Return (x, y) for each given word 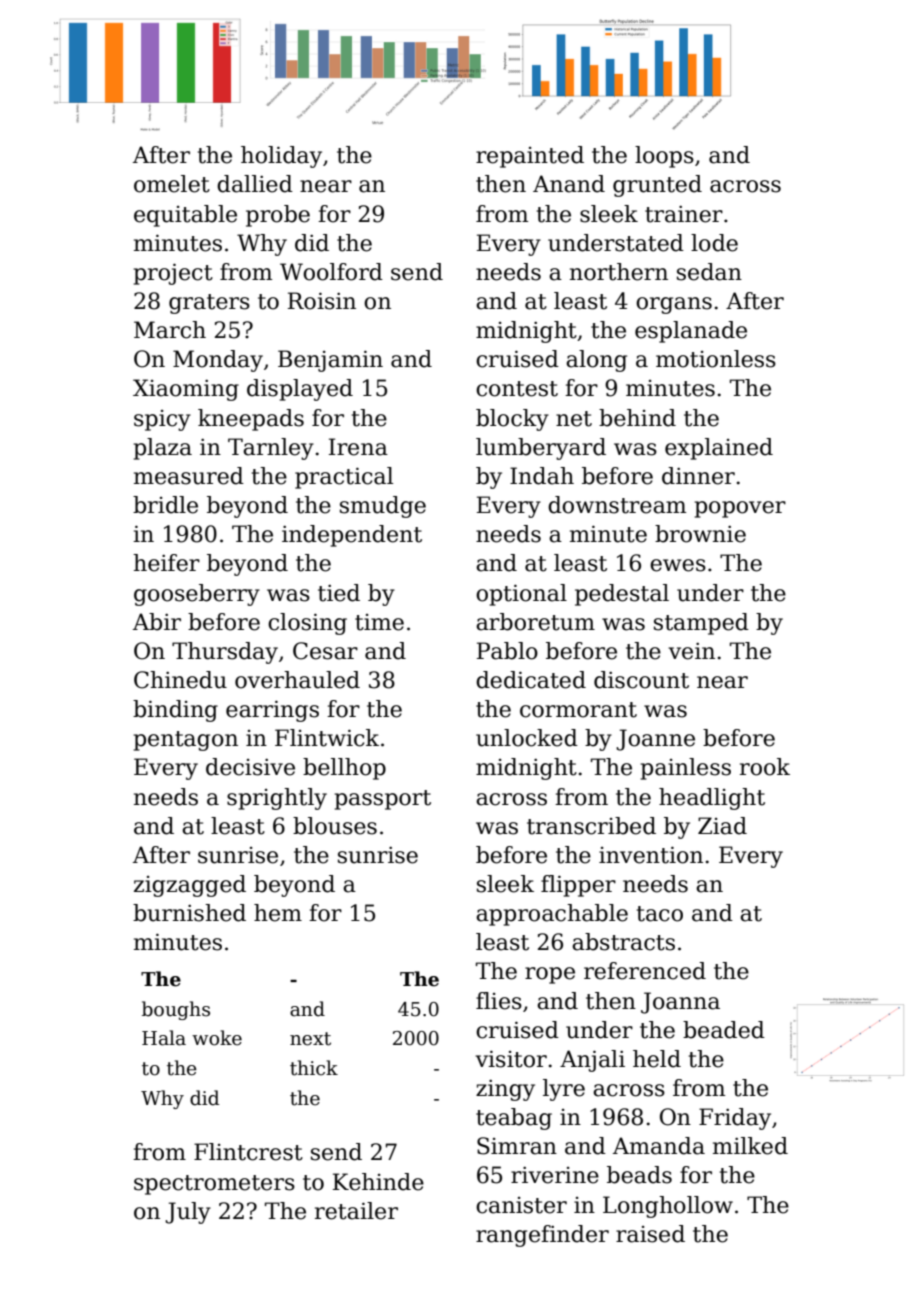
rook (765, 767)
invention (651, 855)
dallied (255, 184)
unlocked (527, 738)
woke (217, 1038)
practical (344, 478)
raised (650, 1234)
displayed (300, 390)
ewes (678, 565)
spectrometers (214, 1185)
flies (499, 1001)
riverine (555, 1175)
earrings (272, 711)
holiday (281, 157)
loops (664, 157)
